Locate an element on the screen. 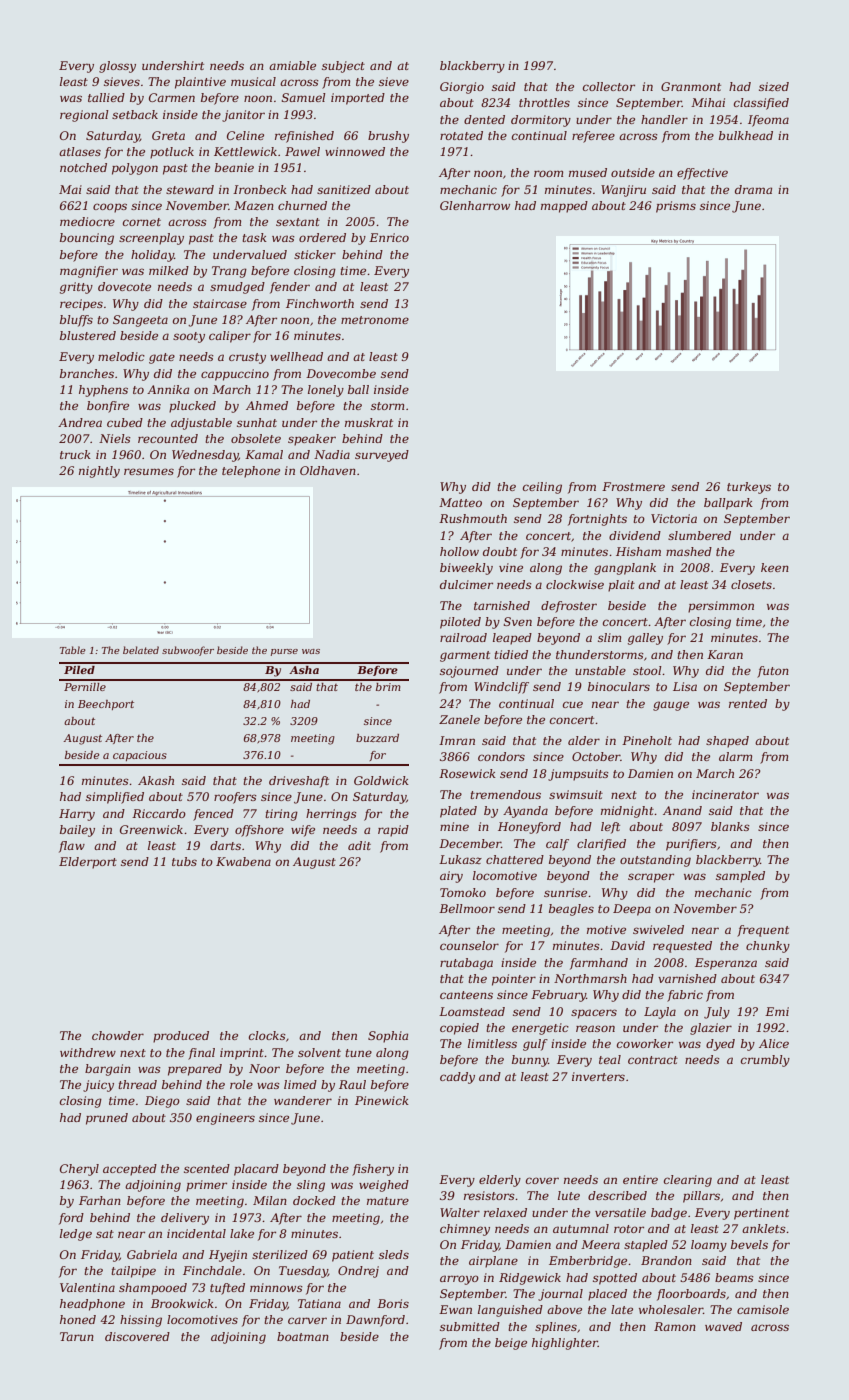  throttles is located at coordinates (544, 102).
